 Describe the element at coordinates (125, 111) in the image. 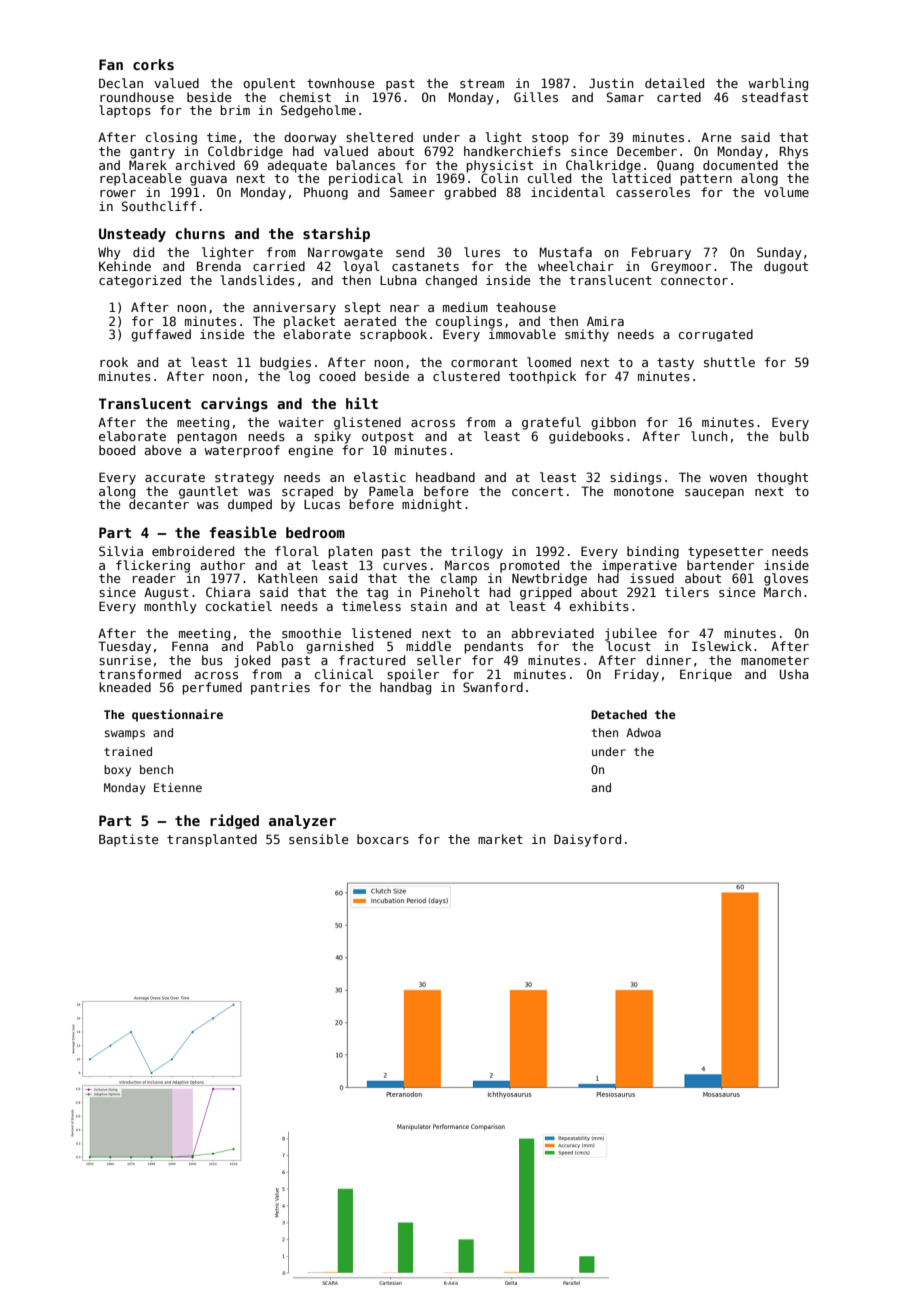

I see `laptops` at that location.
